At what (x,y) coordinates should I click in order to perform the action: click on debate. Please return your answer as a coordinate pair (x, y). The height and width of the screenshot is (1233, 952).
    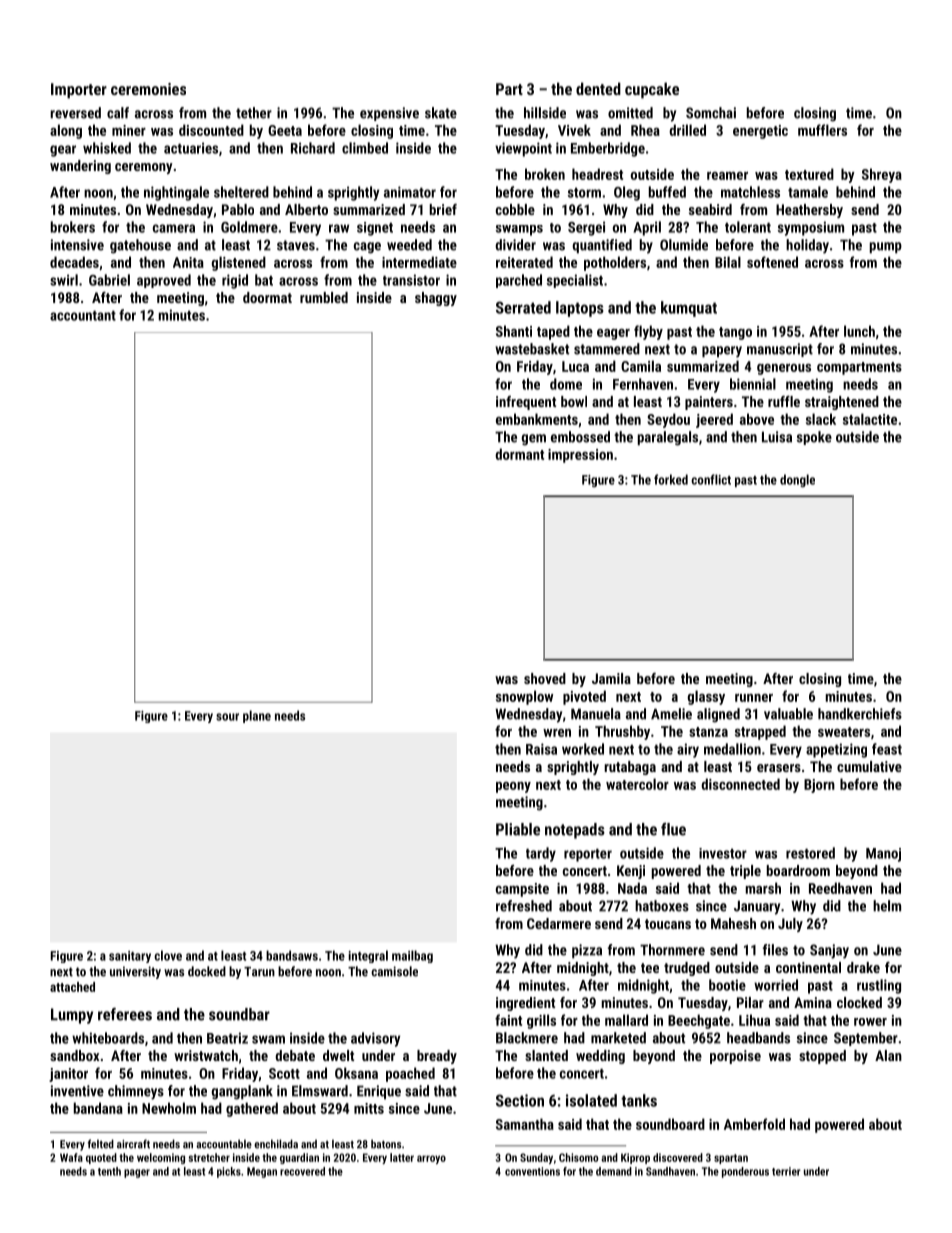
    Looking at the image, I should click on (295, 1055).
